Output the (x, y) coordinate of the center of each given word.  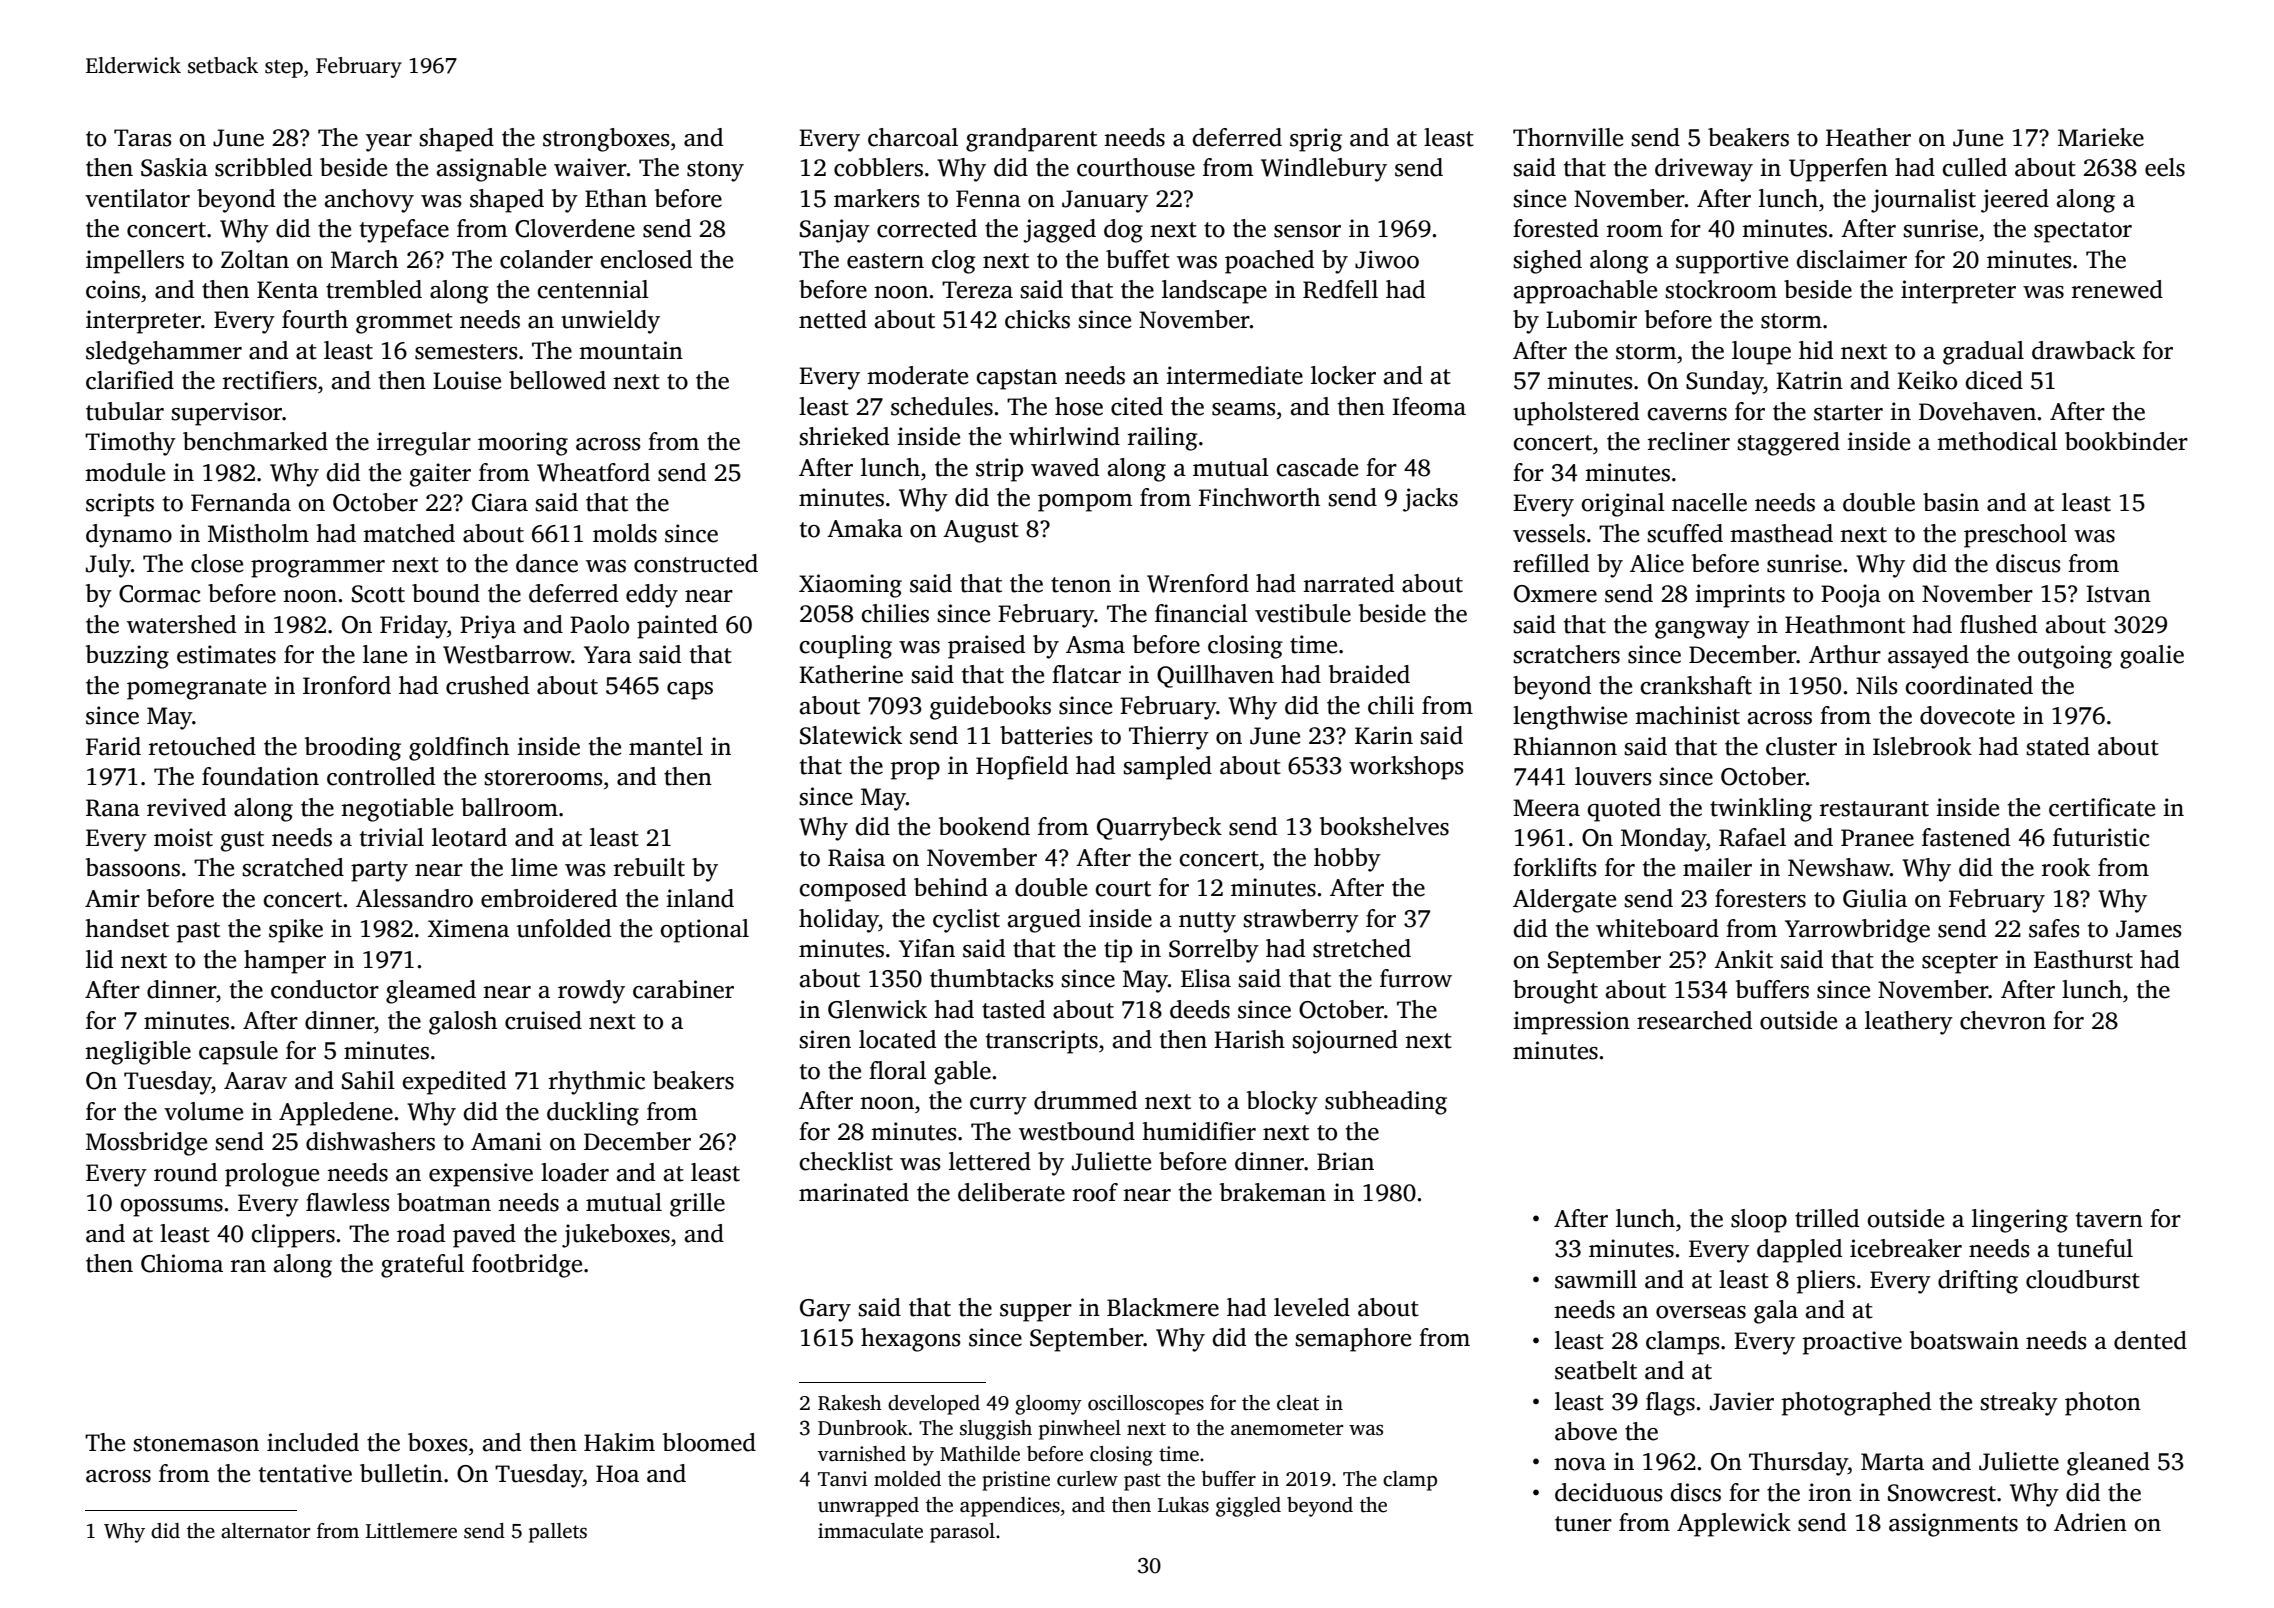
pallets (558, 1533)
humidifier (1199, 1131)
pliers (1826, 1282)
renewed (2117, 289)
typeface (404, 231)
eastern (885, 261)
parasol (962, 1533)
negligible (138, 1053)
